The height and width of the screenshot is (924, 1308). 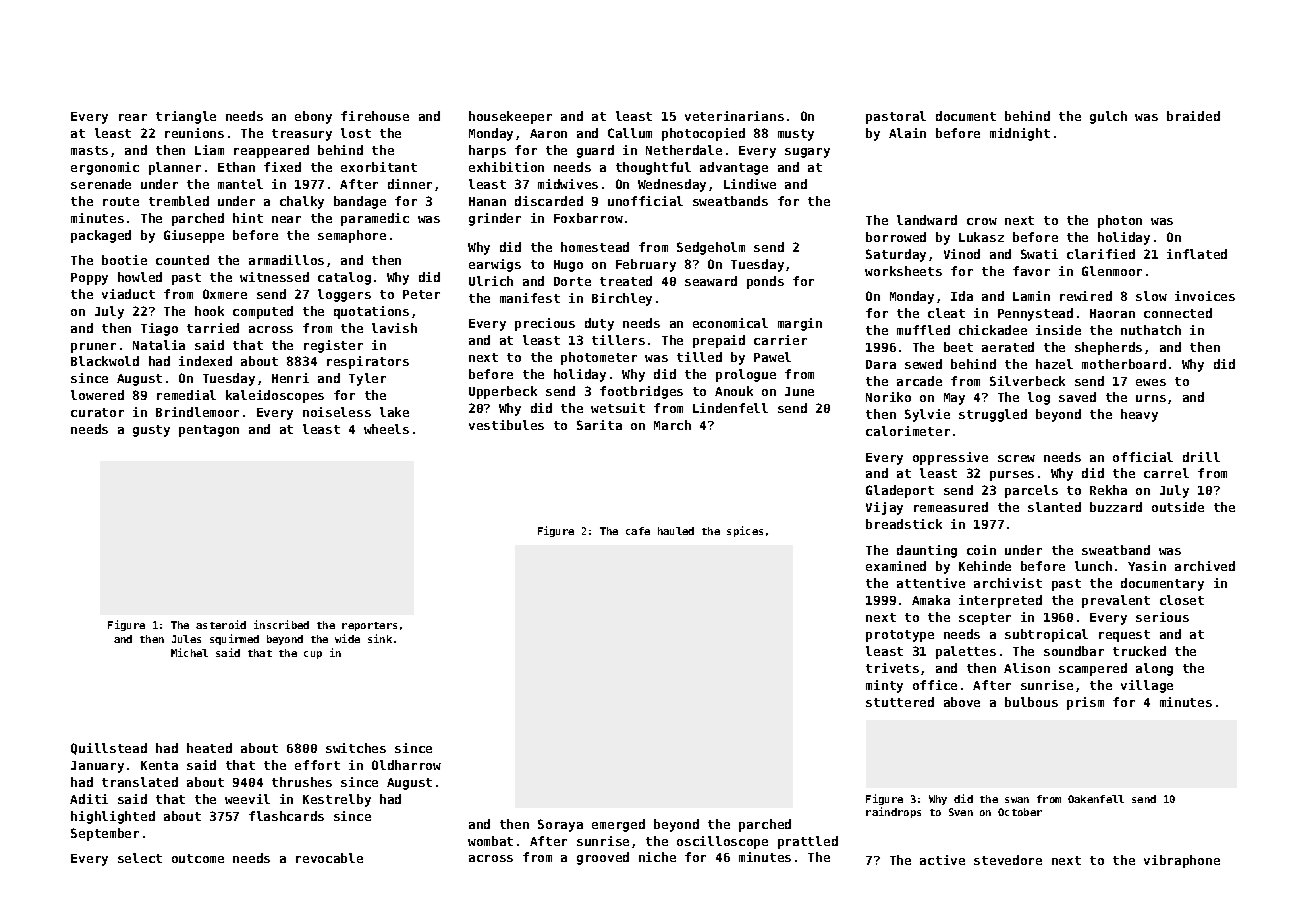 What do you see at coordinates (1017, 800) in the screenshot?
I see `swan` at bounding box center [1017, 800].
